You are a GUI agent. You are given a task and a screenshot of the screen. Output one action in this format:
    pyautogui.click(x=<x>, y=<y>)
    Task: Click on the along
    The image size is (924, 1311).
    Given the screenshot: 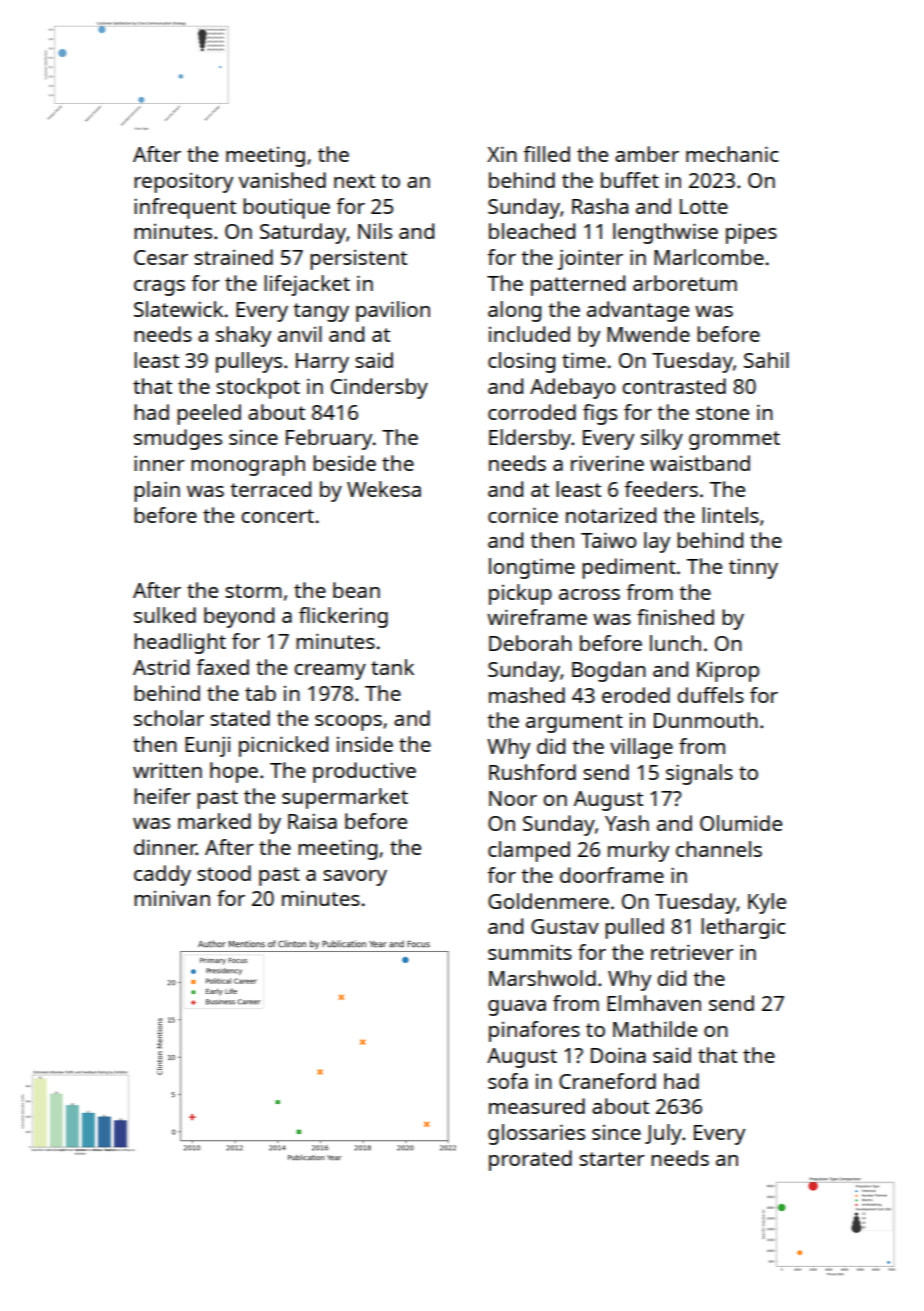 What is the action you would take?
    pyautogui.click(x=514, y=311)
